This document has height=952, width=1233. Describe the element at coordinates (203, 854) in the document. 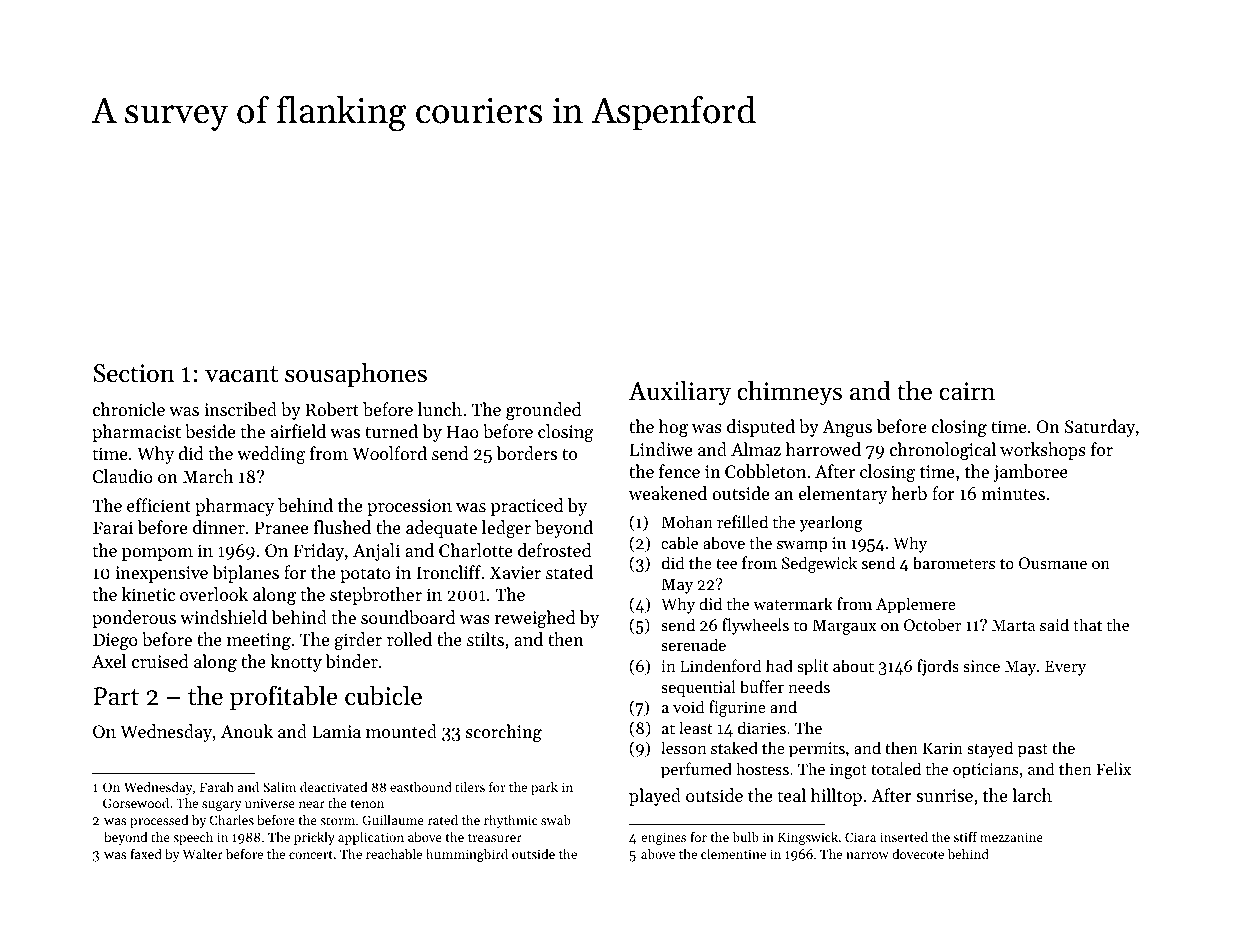

I see `Walter` at that location.
